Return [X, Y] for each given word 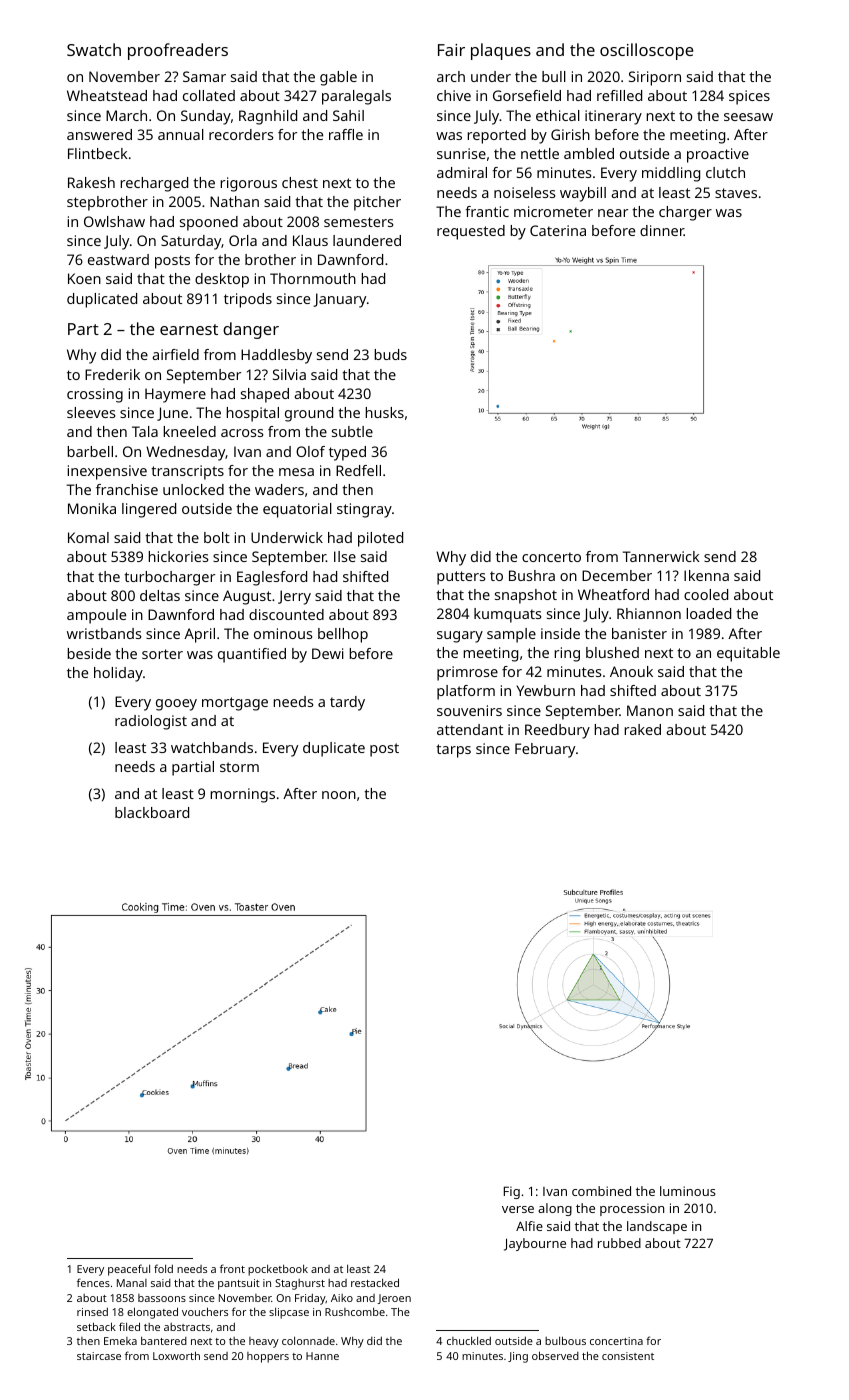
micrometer [553, 211]
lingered [149, 510]
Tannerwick [661, 556]
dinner [662, 230]
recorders [241, 134]
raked [642, 729]
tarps [453, 751]
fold [163, 1268]
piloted [380, 539]
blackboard [152, 812]
